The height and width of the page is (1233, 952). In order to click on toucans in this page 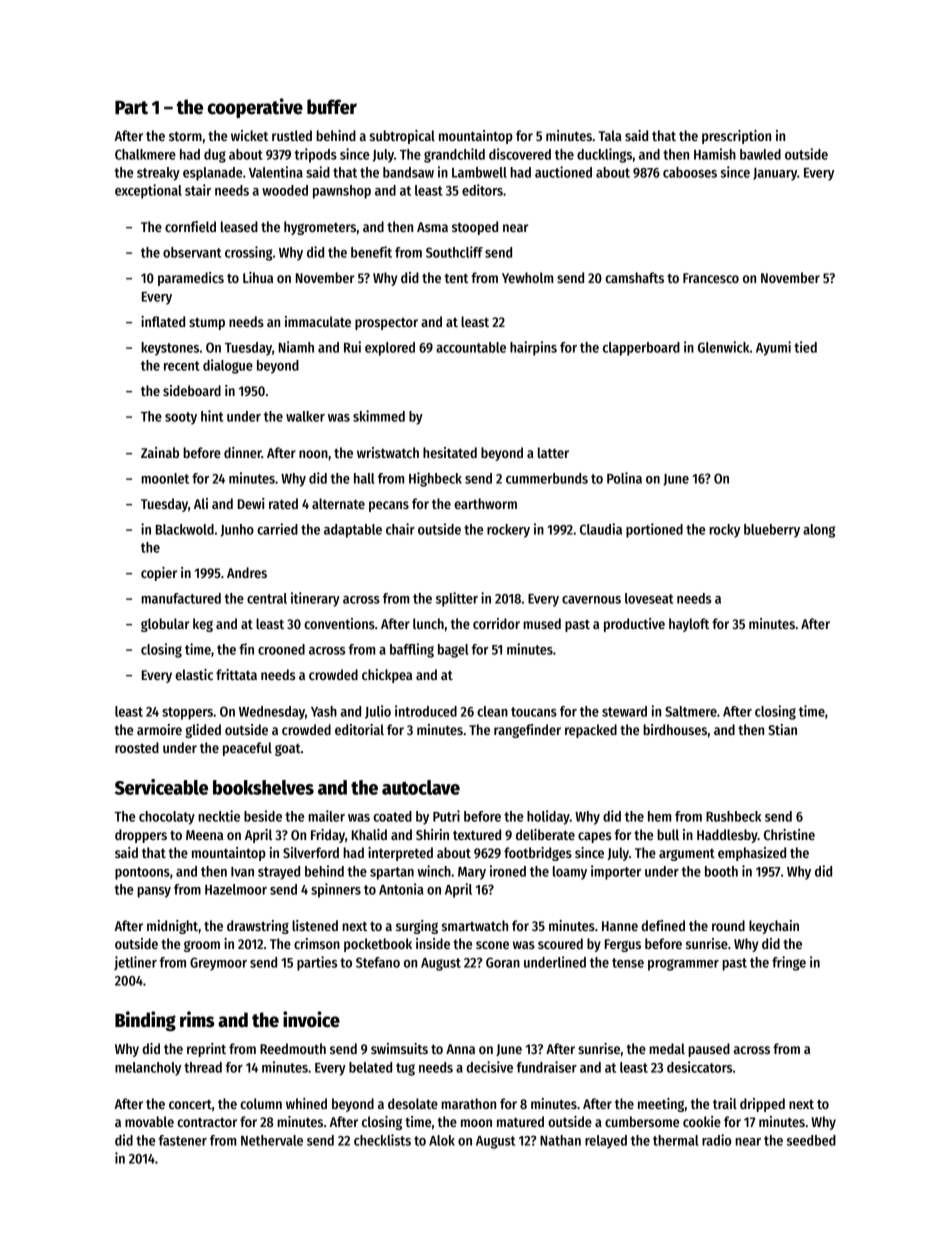, I will do `click(534, 712)`.
